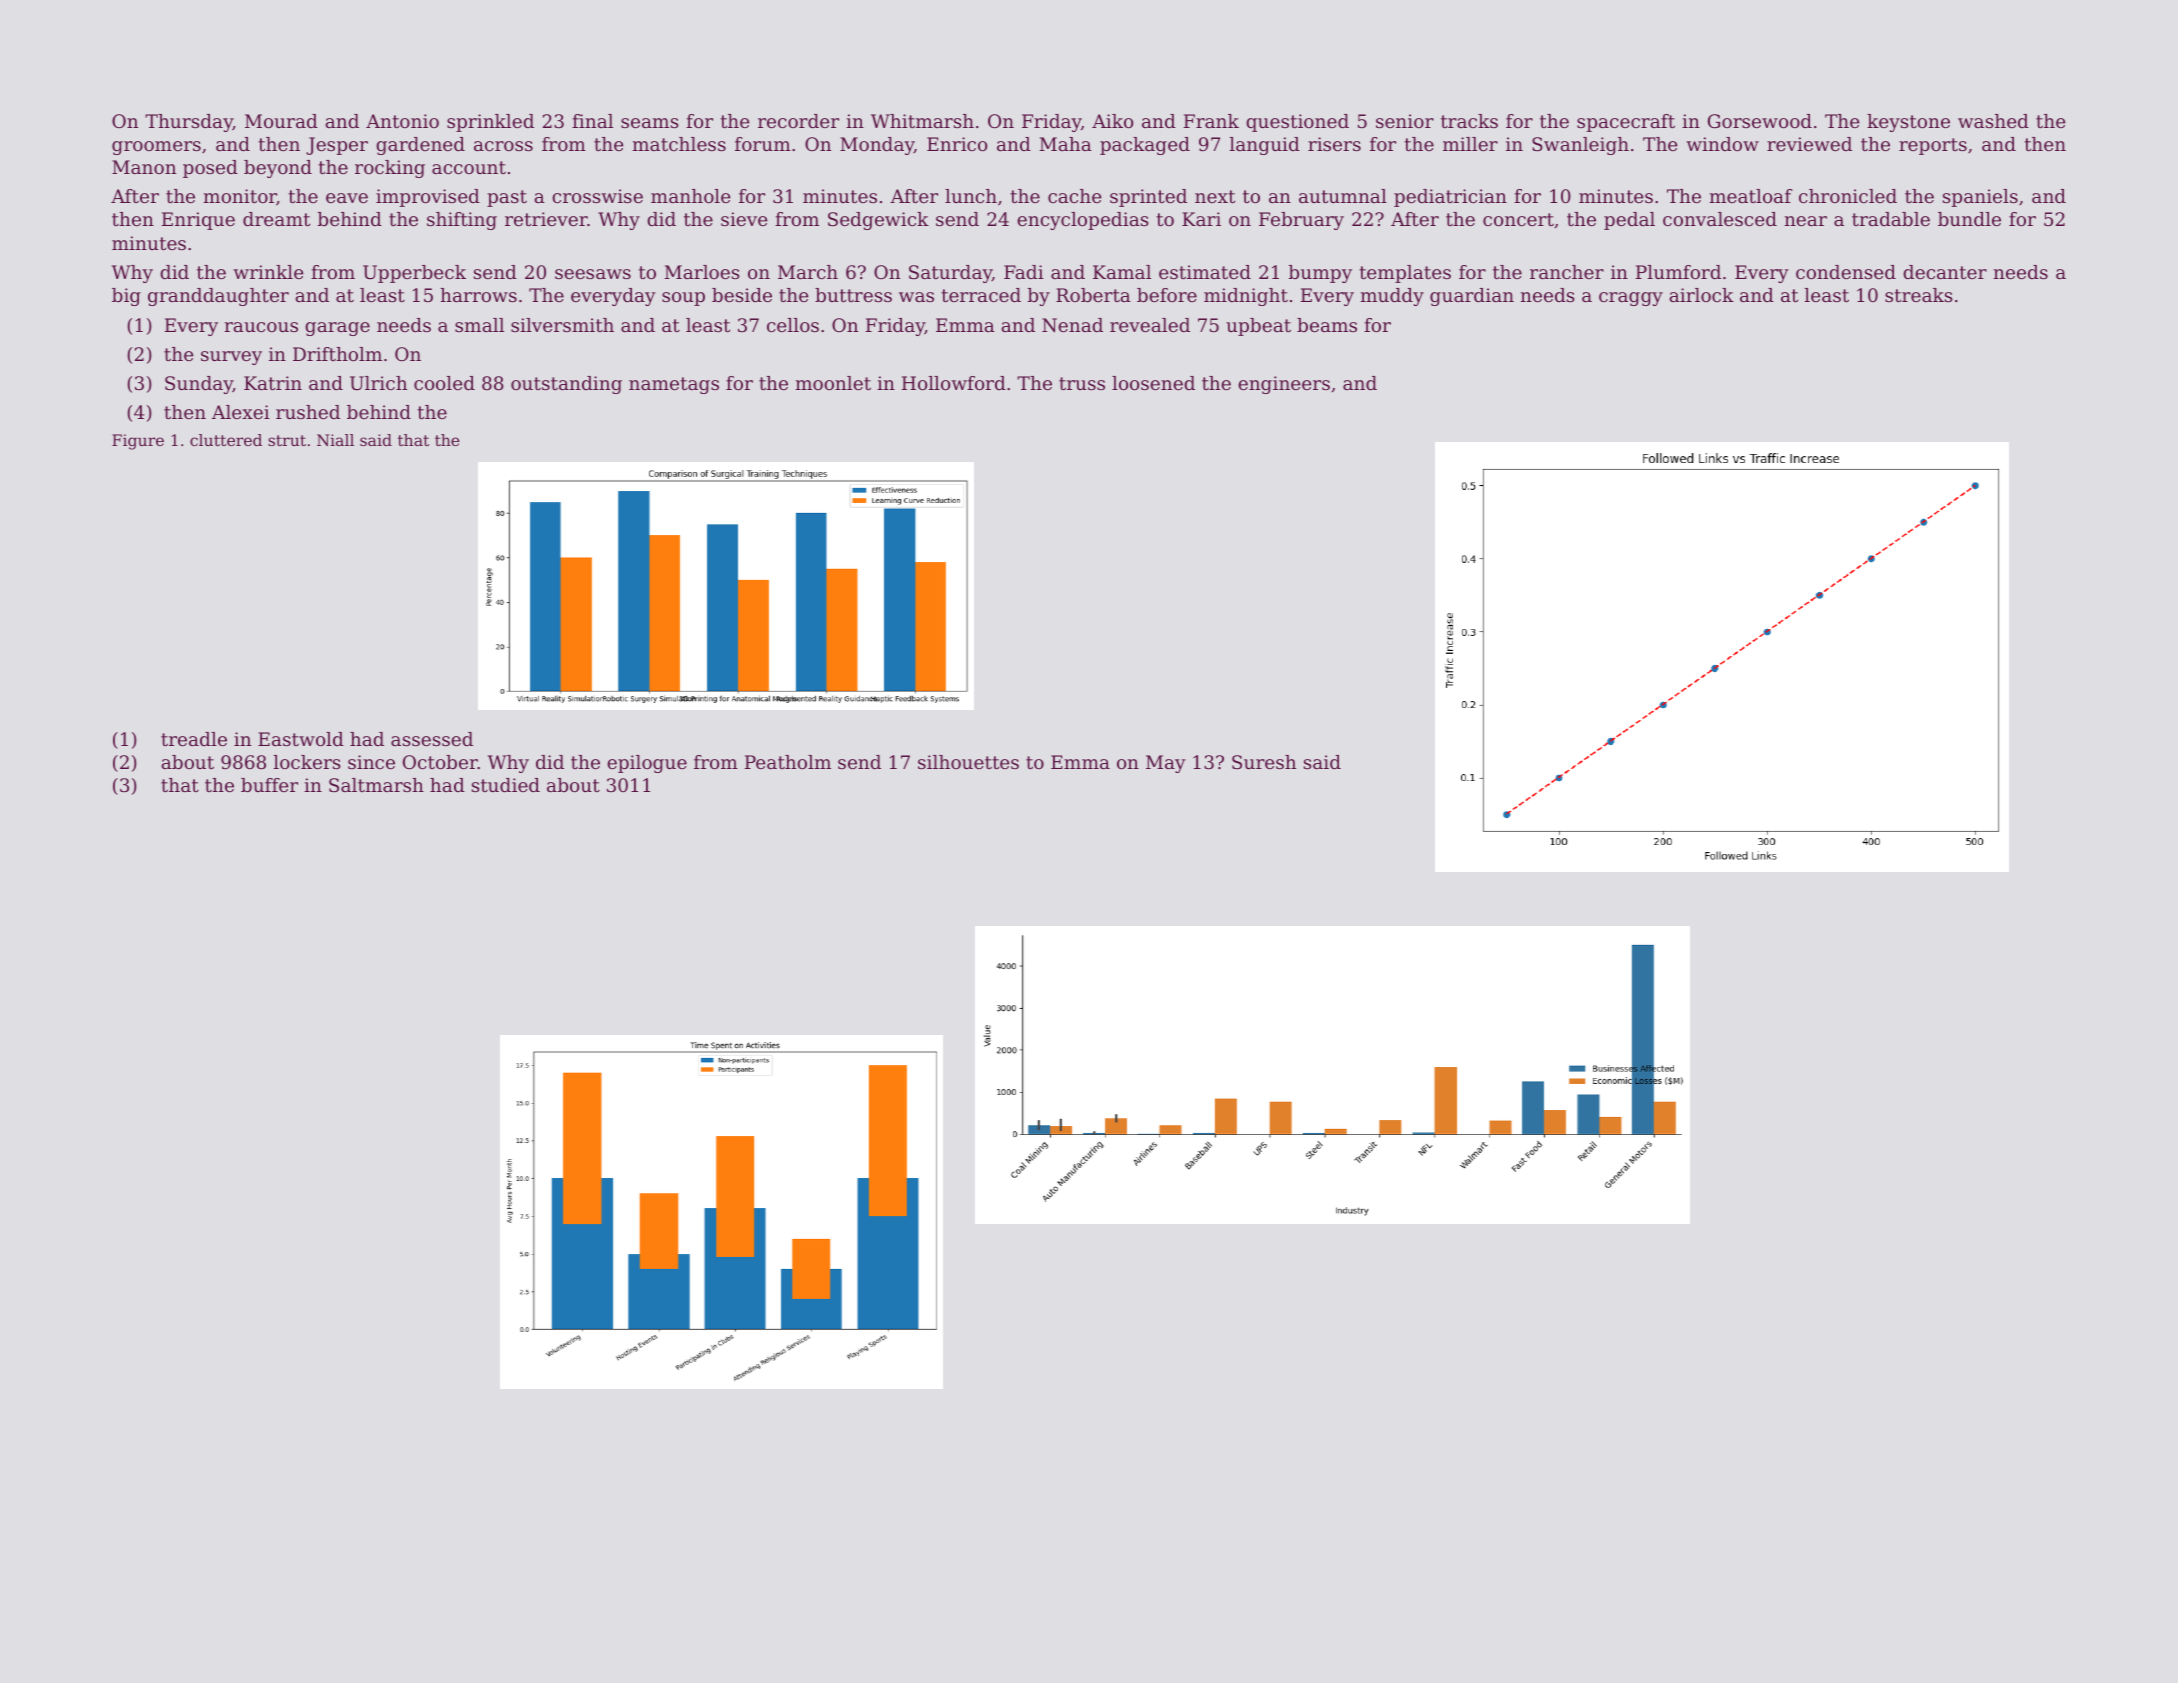  I want to click on Nenad, so click(1072, 325).
